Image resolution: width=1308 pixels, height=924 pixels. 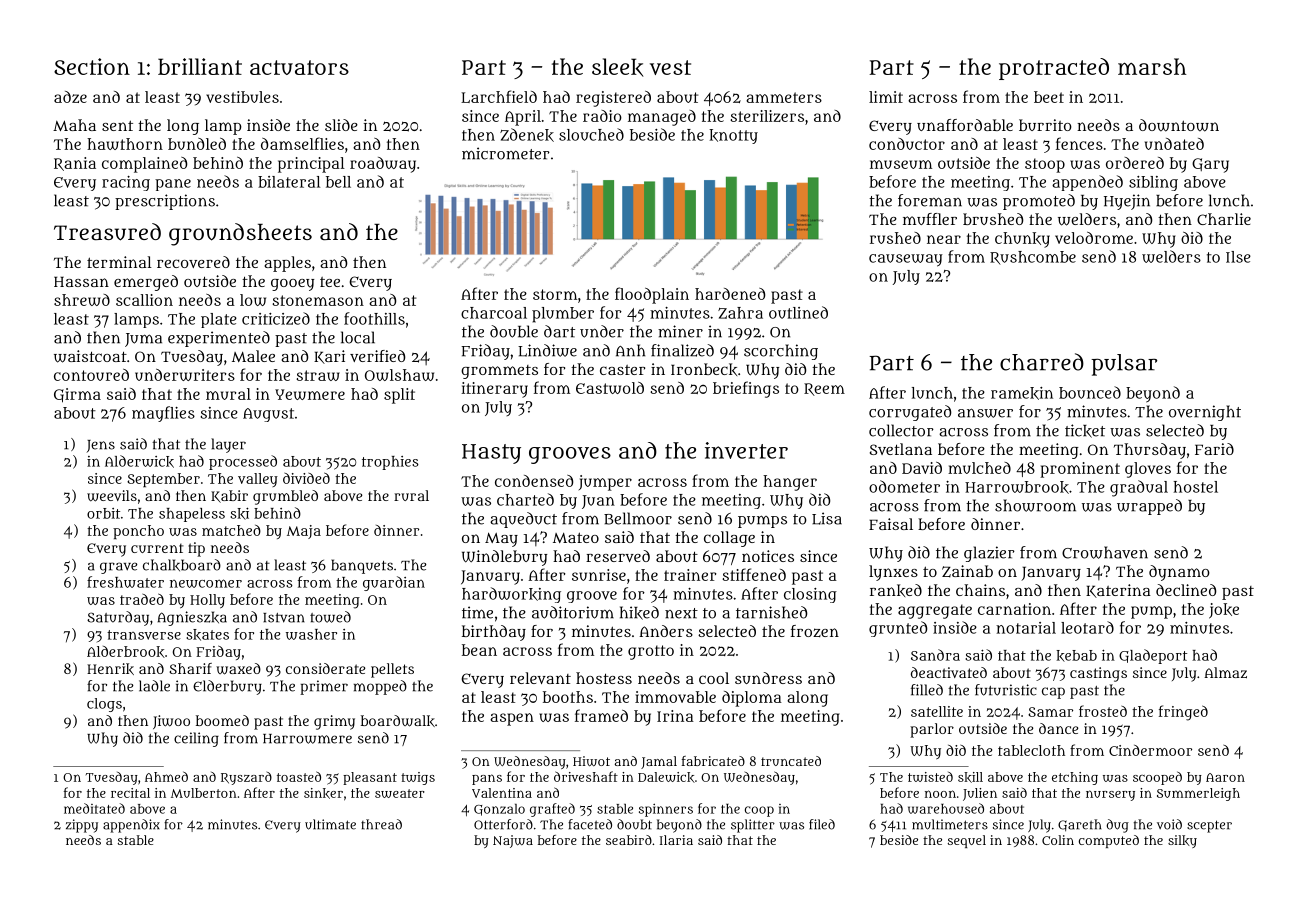 What do you see at coordinates (930, 219) in the page?
I see `muffler` at bounding box center [930, 219].
